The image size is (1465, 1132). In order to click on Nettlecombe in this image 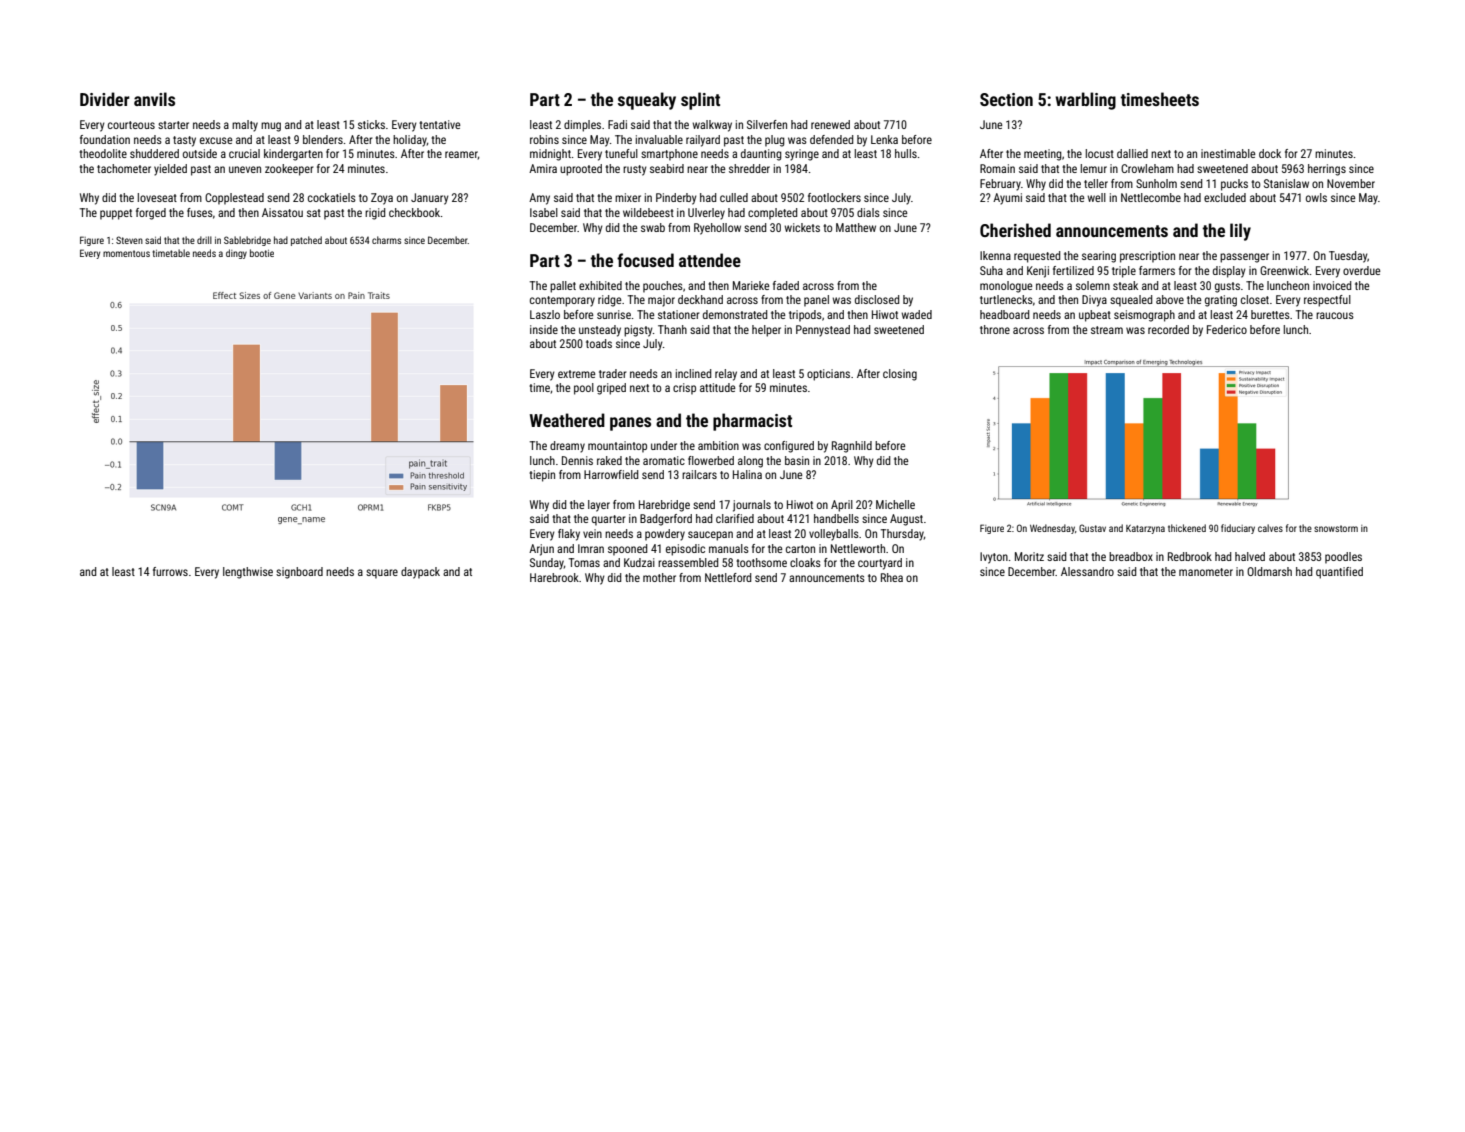, I will do `click(1151, 197)`.
